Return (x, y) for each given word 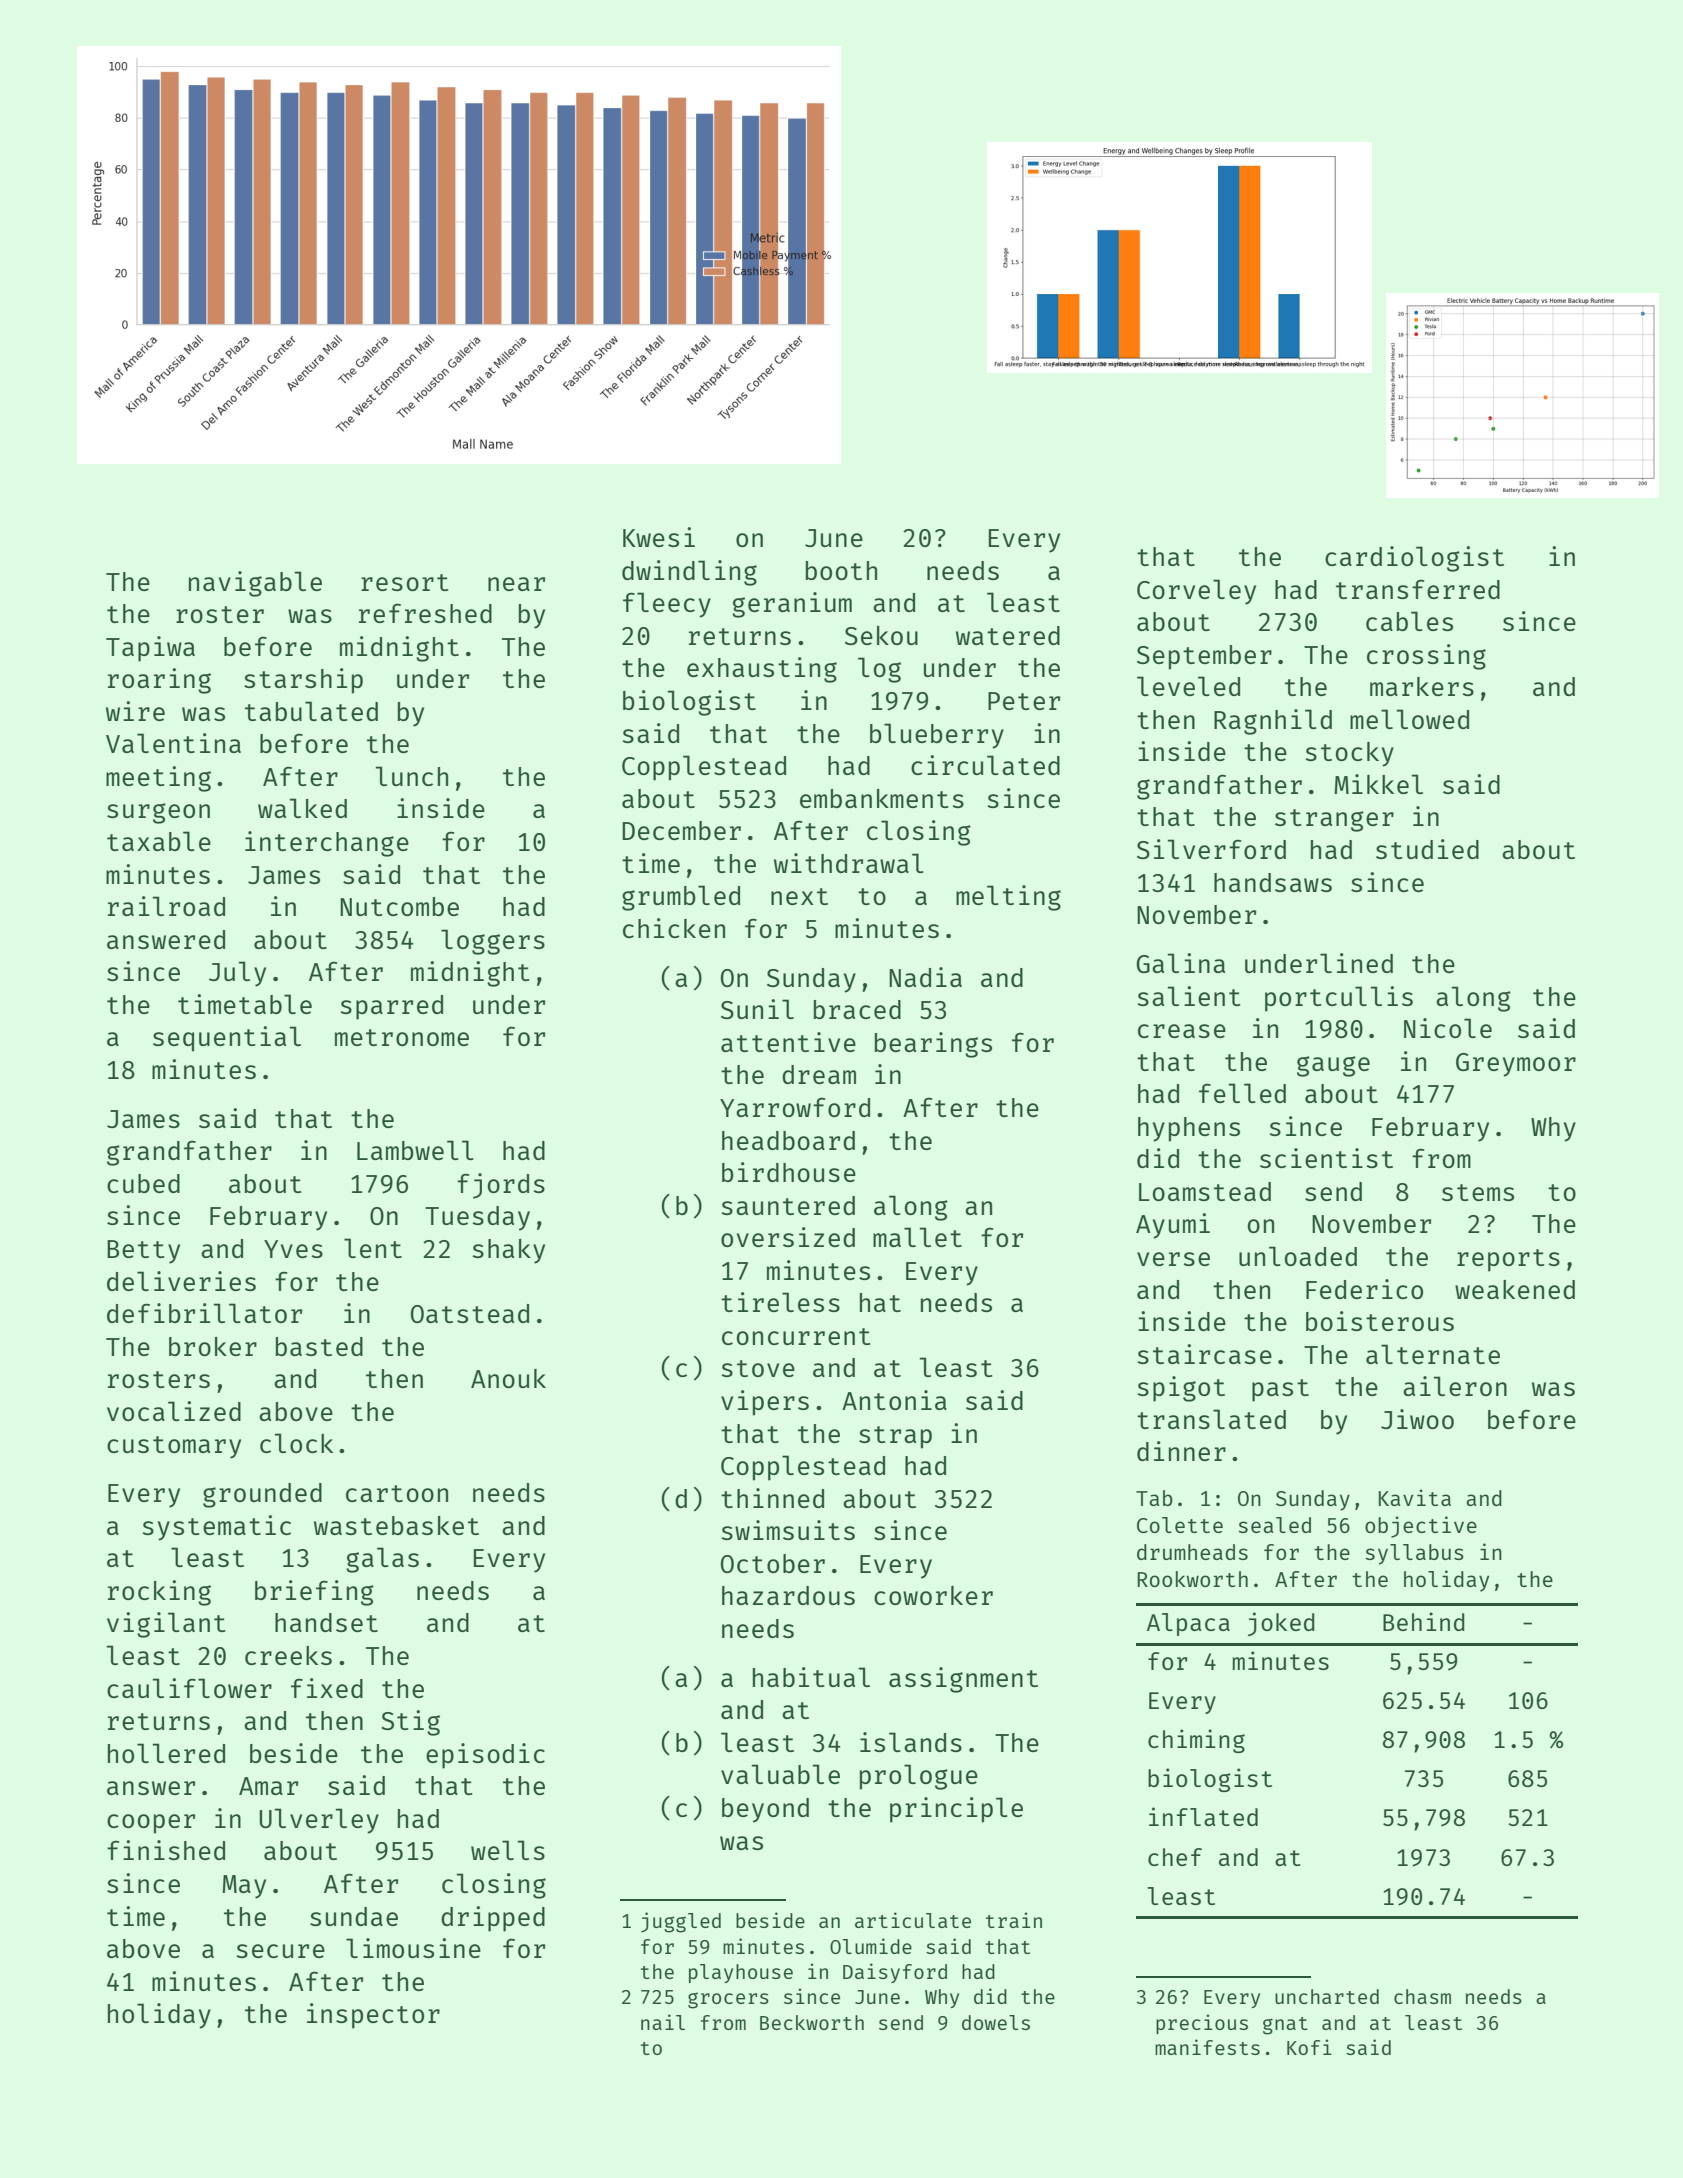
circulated (985, 765)
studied (1427, 849)
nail (663, 2022)
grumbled (681, 898)
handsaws (1273, 882)
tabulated (311, 711)
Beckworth (812, 2022)
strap (895, 1437)
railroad (166, 906)
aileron (1455, 1386)
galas (382, 1560)
